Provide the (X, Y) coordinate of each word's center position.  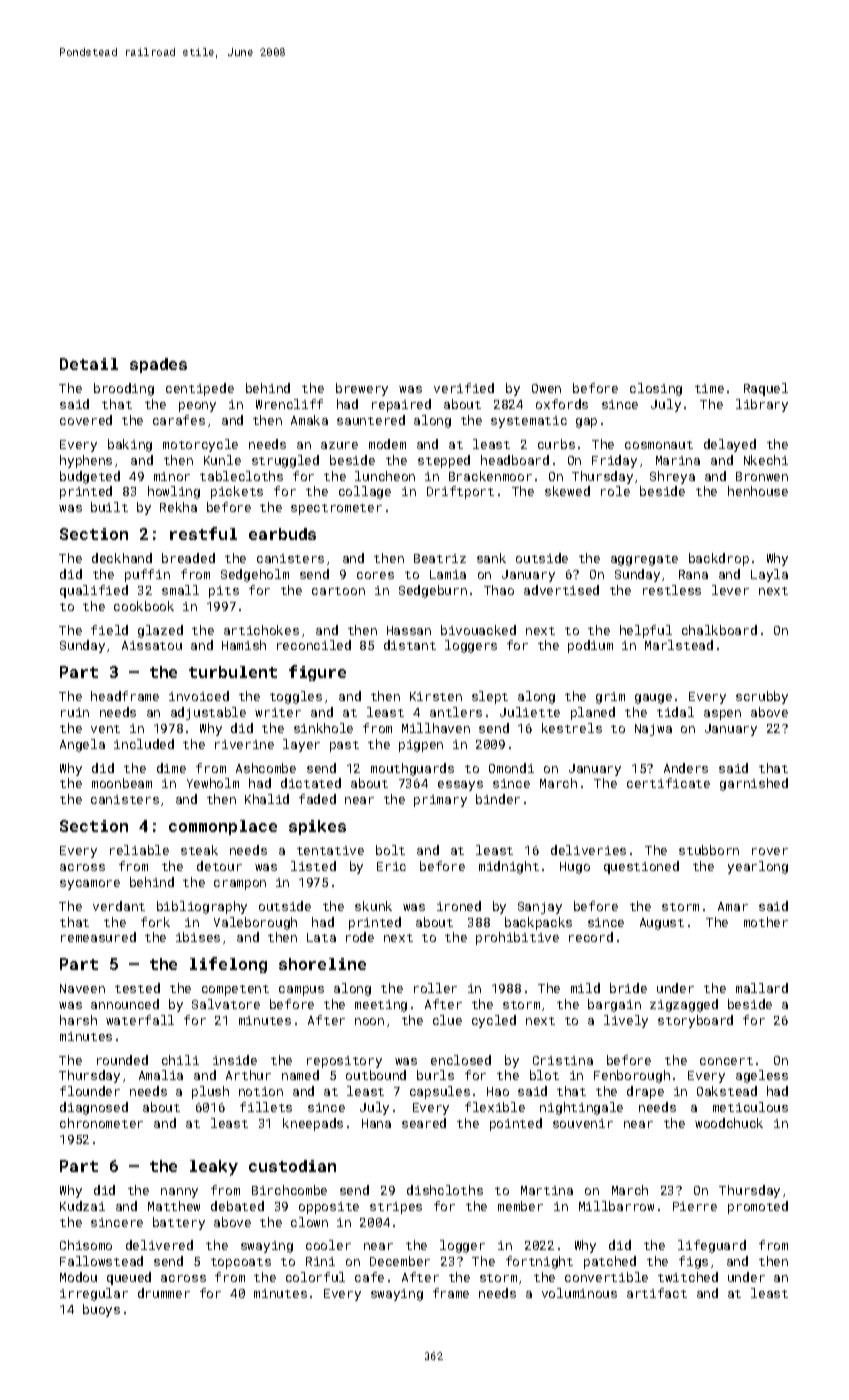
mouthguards (412, 769)
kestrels (572, 728)
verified (464, 388)
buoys (101, 1310)
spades (158, 365)
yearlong (758, 867)
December (400, 1261)
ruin (75, 712)
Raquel (766, 389)
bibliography (202, 907)
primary (440, 801)
